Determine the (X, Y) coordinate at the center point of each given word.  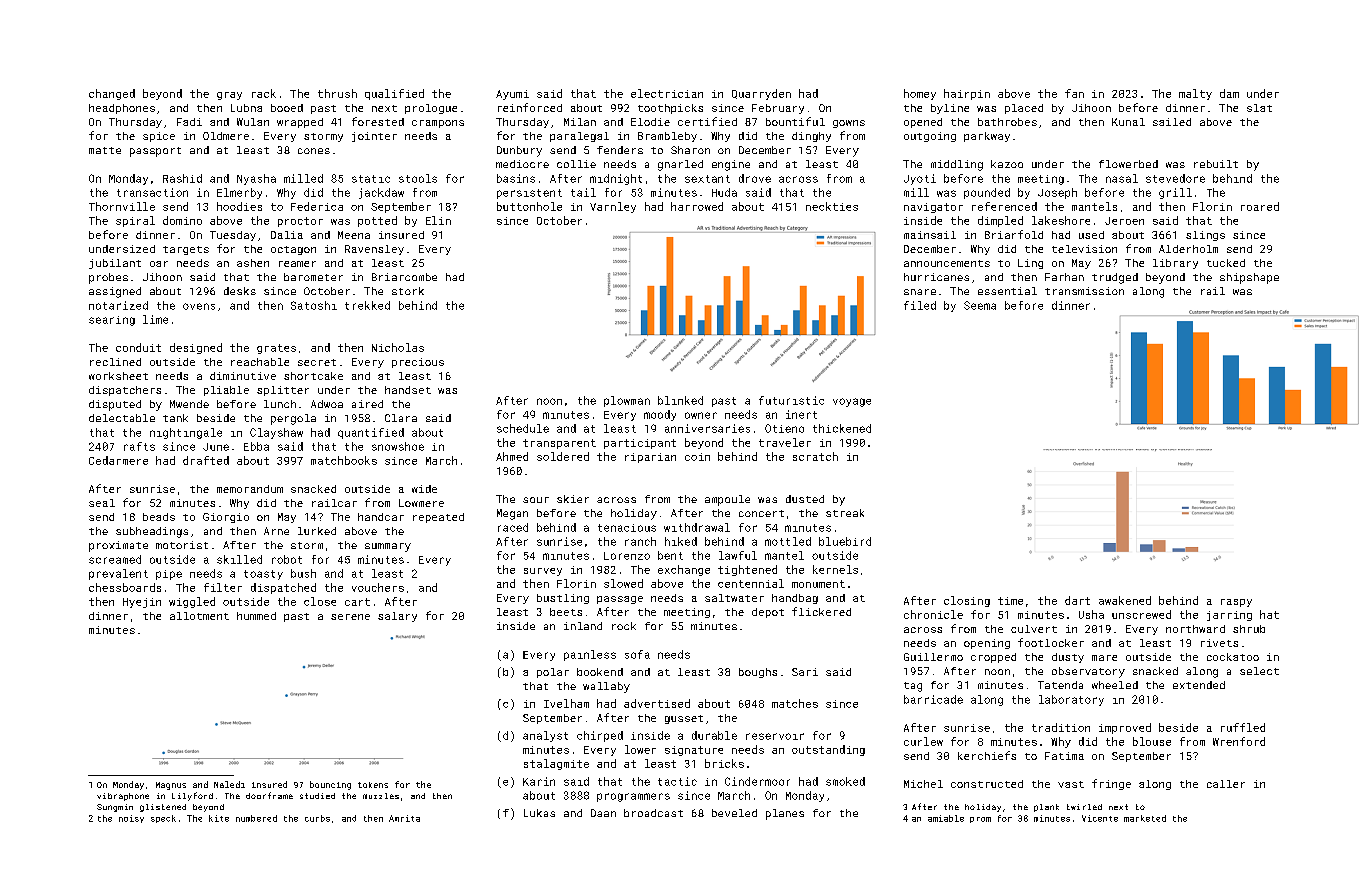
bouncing (330, 785)
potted (377, 221)
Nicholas (398, 347)
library (1175, 264)
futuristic (791, 400)
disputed (115, 405)
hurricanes (936, 277)
